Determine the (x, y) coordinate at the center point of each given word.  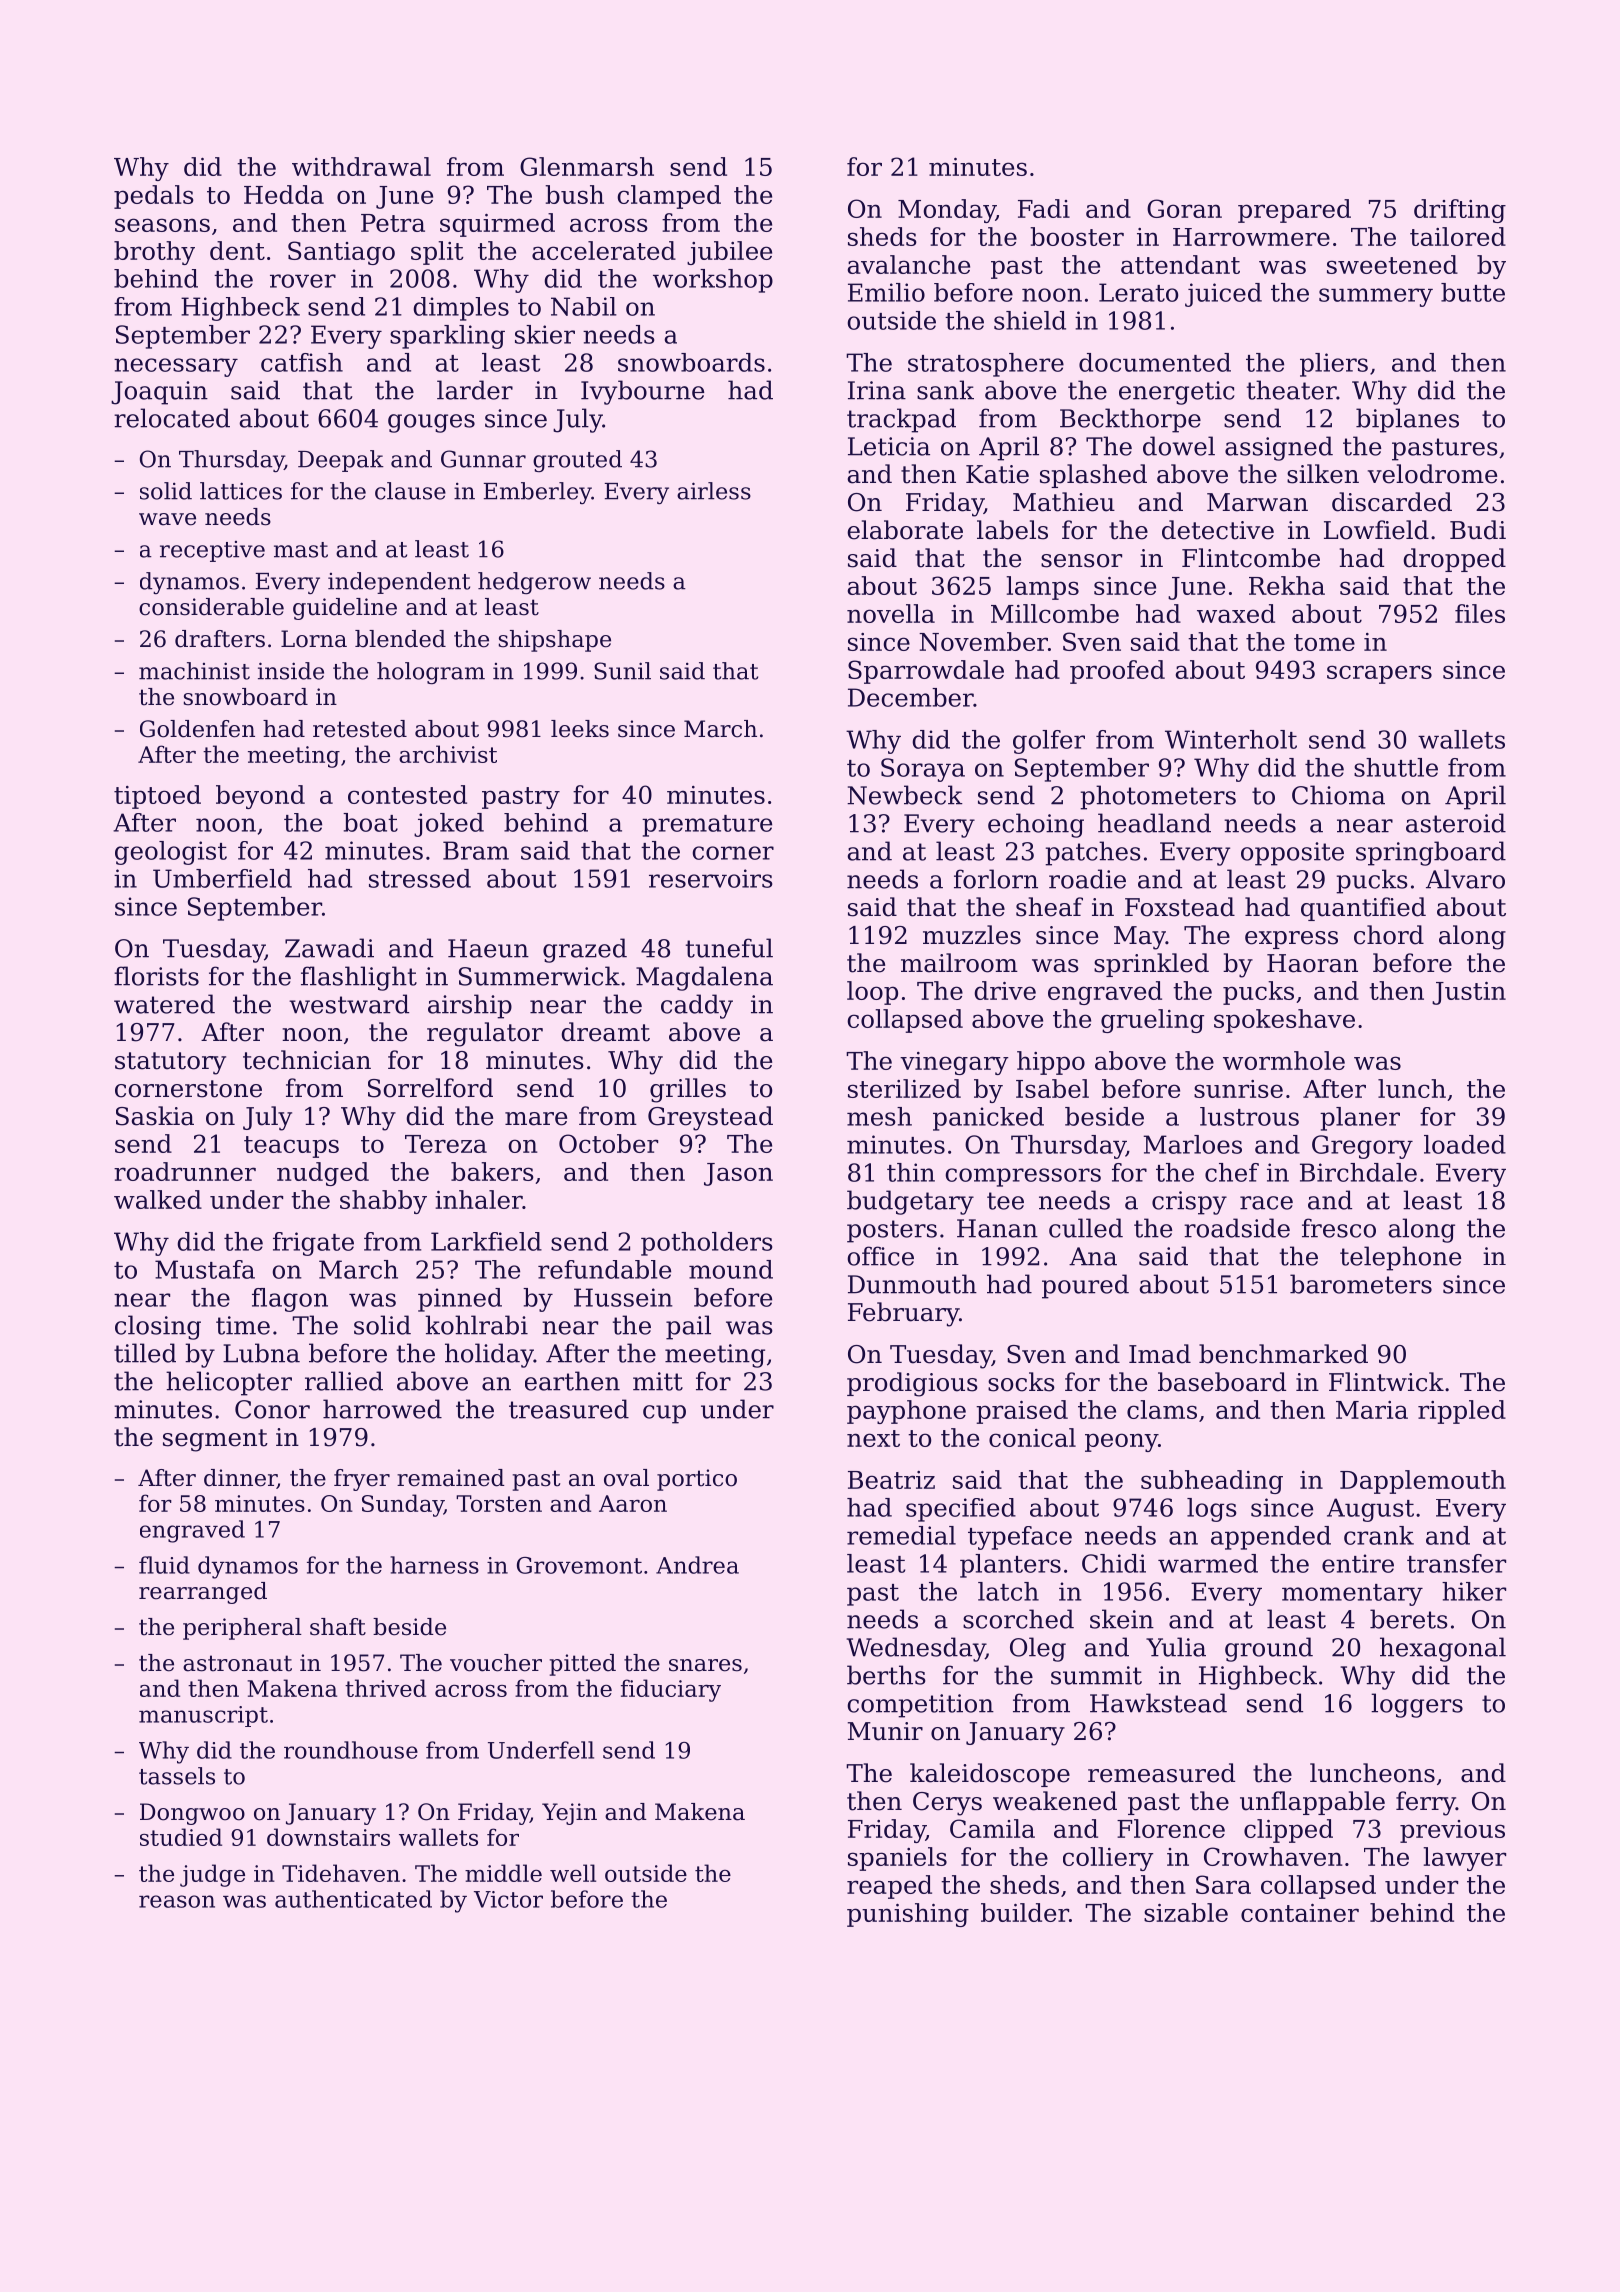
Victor (508, 1899)
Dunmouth (912, 1284)
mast (301, 550)
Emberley (538, 493)
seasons (162, 225)
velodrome (1432, 474)
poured (1085, 1286)
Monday (947, 211)
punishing (908, 1915)
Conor (272, 1409)
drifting (1460, 211)
